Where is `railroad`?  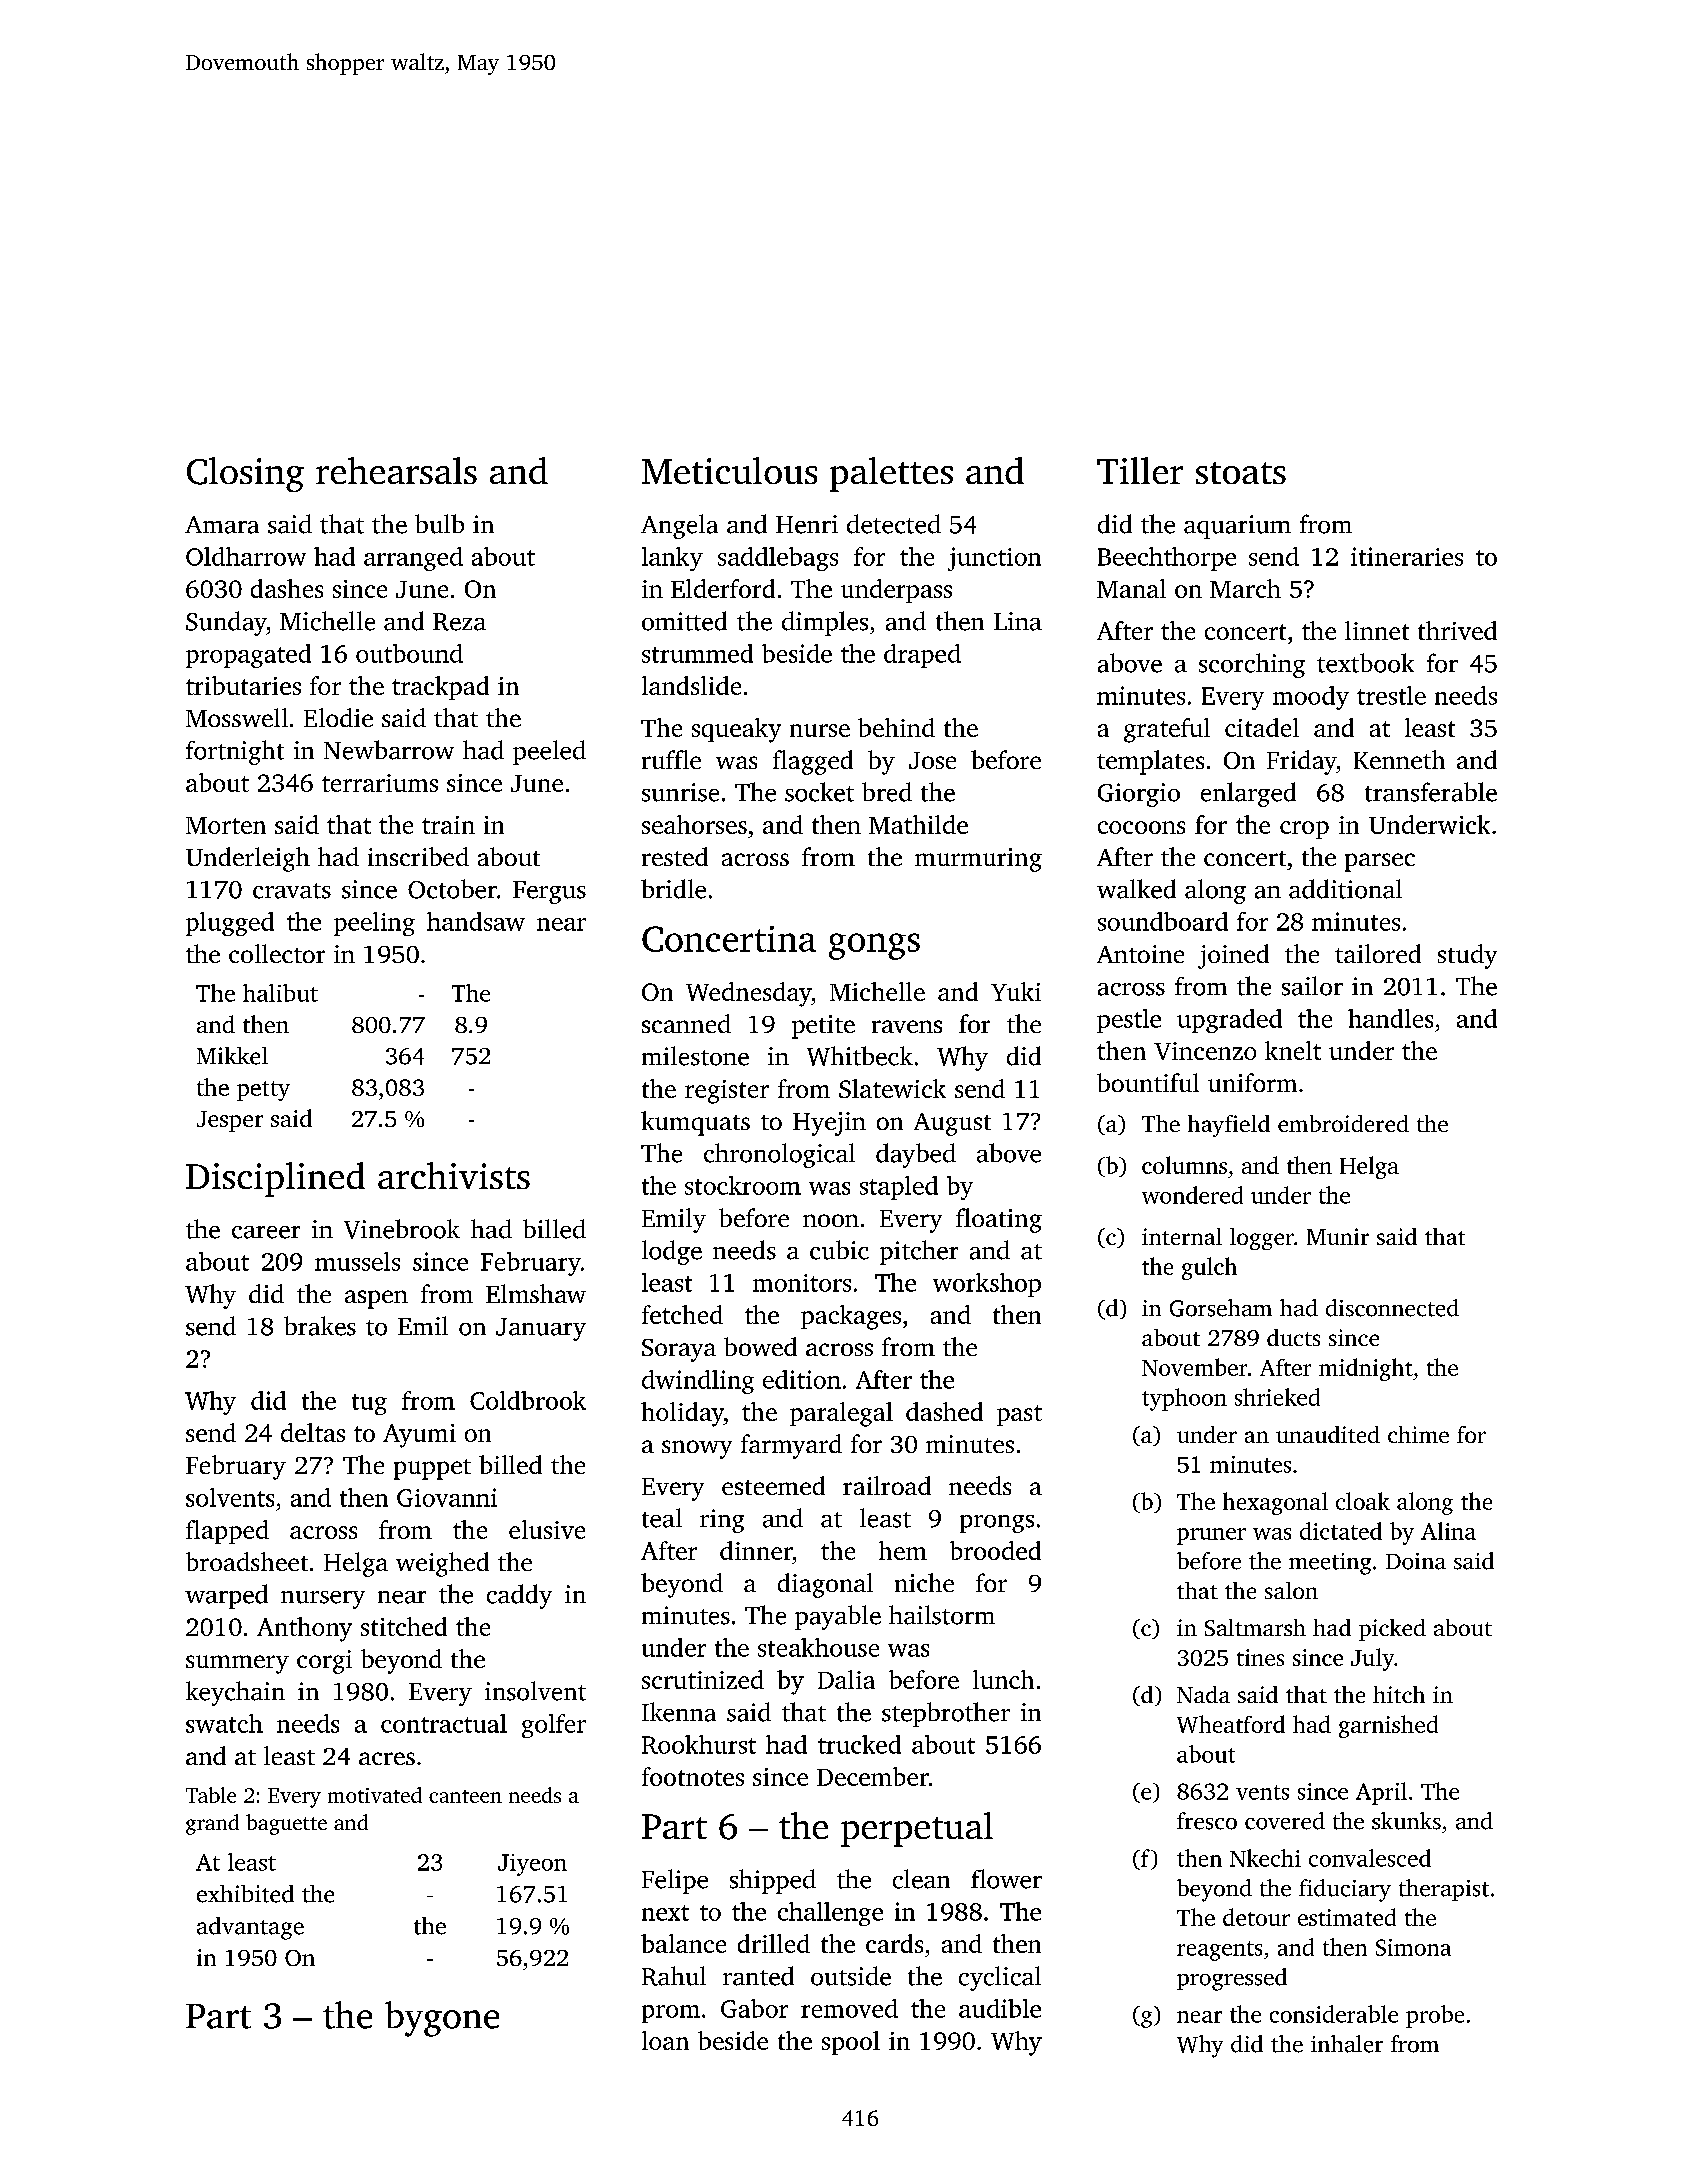 railroad is located at coordinates (887, 1485).
